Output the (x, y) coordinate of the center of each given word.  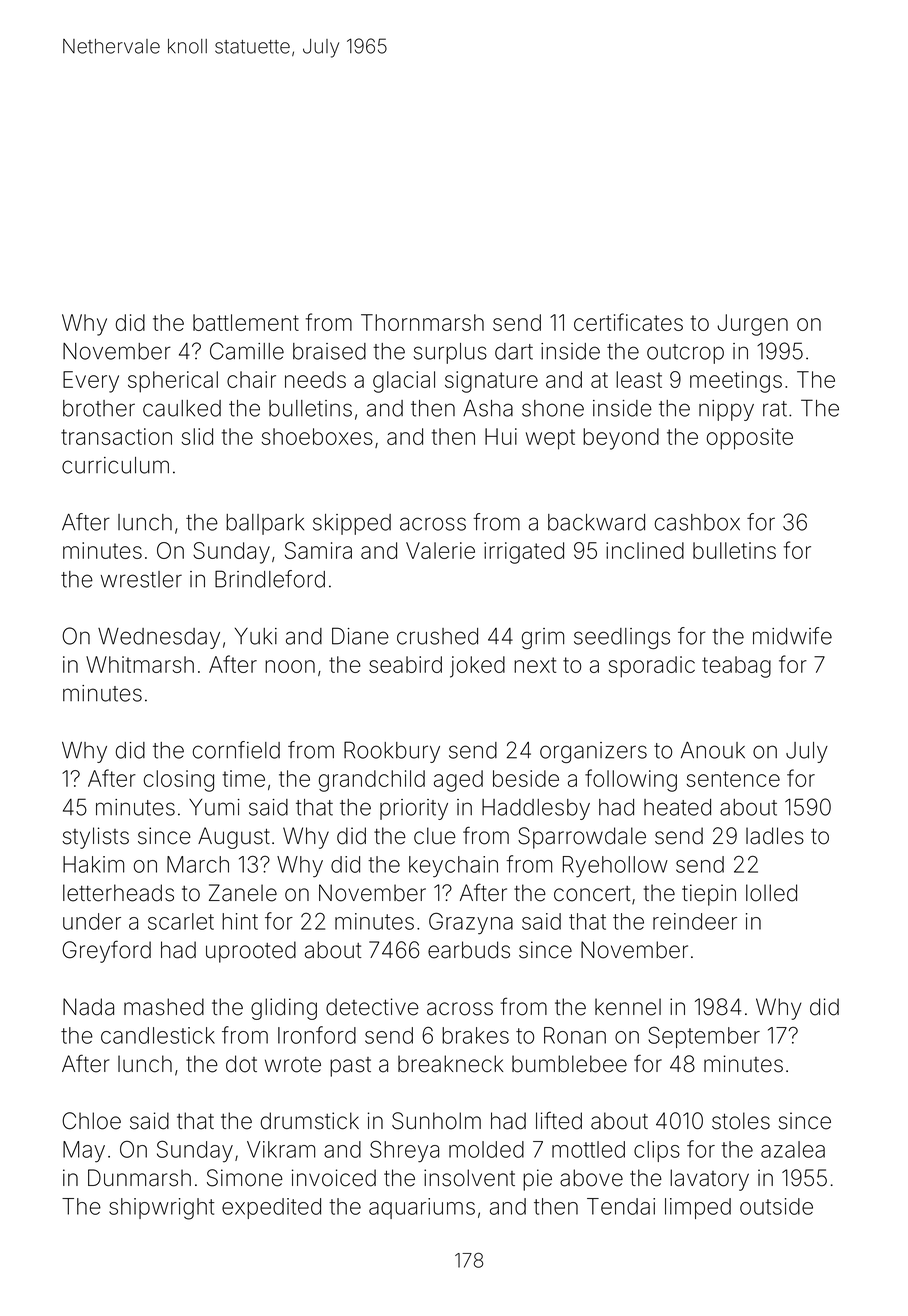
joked (477, 667)
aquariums (422, 1208)
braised (329, 351)
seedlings (622, 638)
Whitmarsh (140, 664)
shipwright (161, 1209)
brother (99, 408)
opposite (750, 439)
